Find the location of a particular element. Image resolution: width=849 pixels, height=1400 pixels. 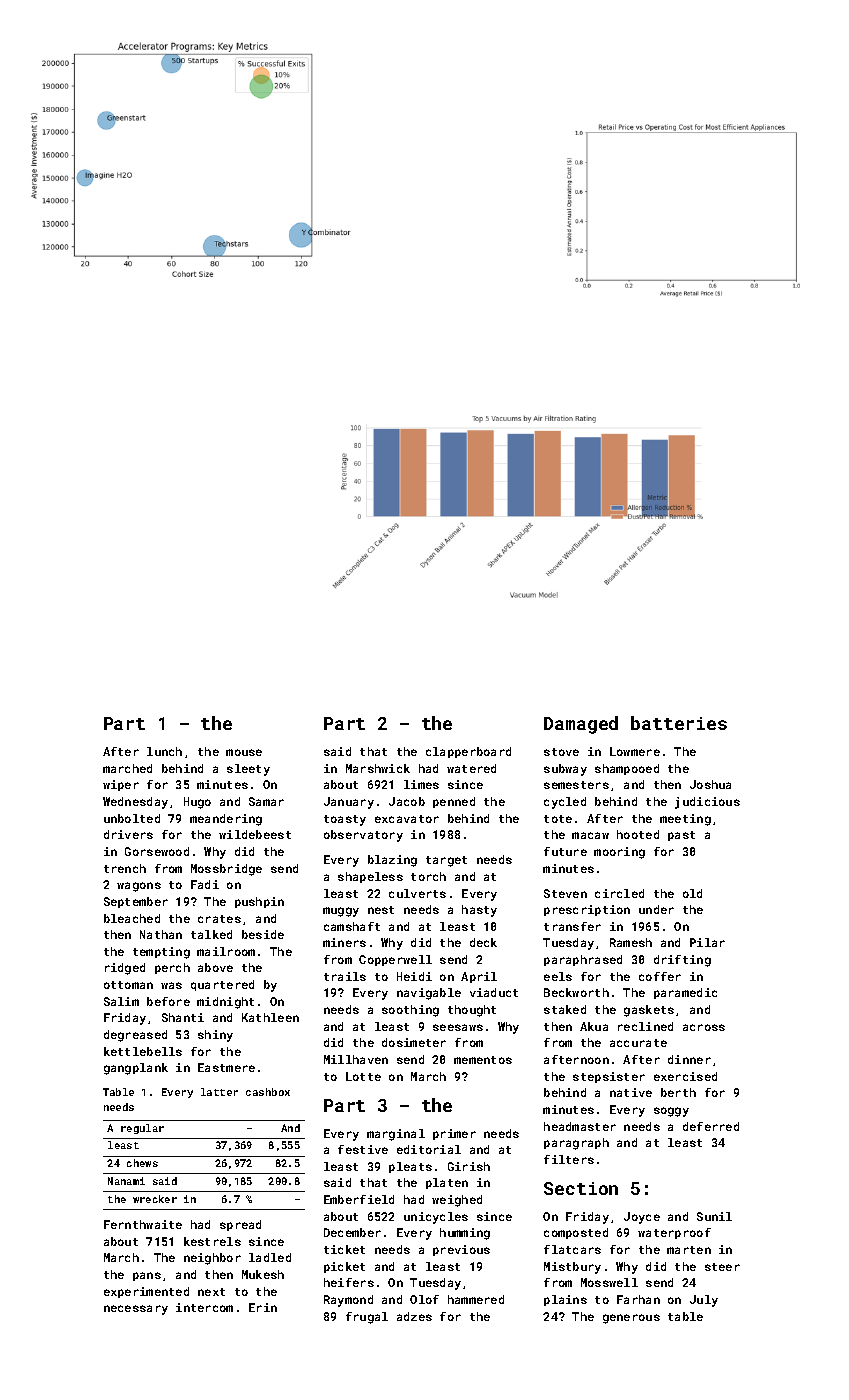

before is located at coordinates (168, 1001).
